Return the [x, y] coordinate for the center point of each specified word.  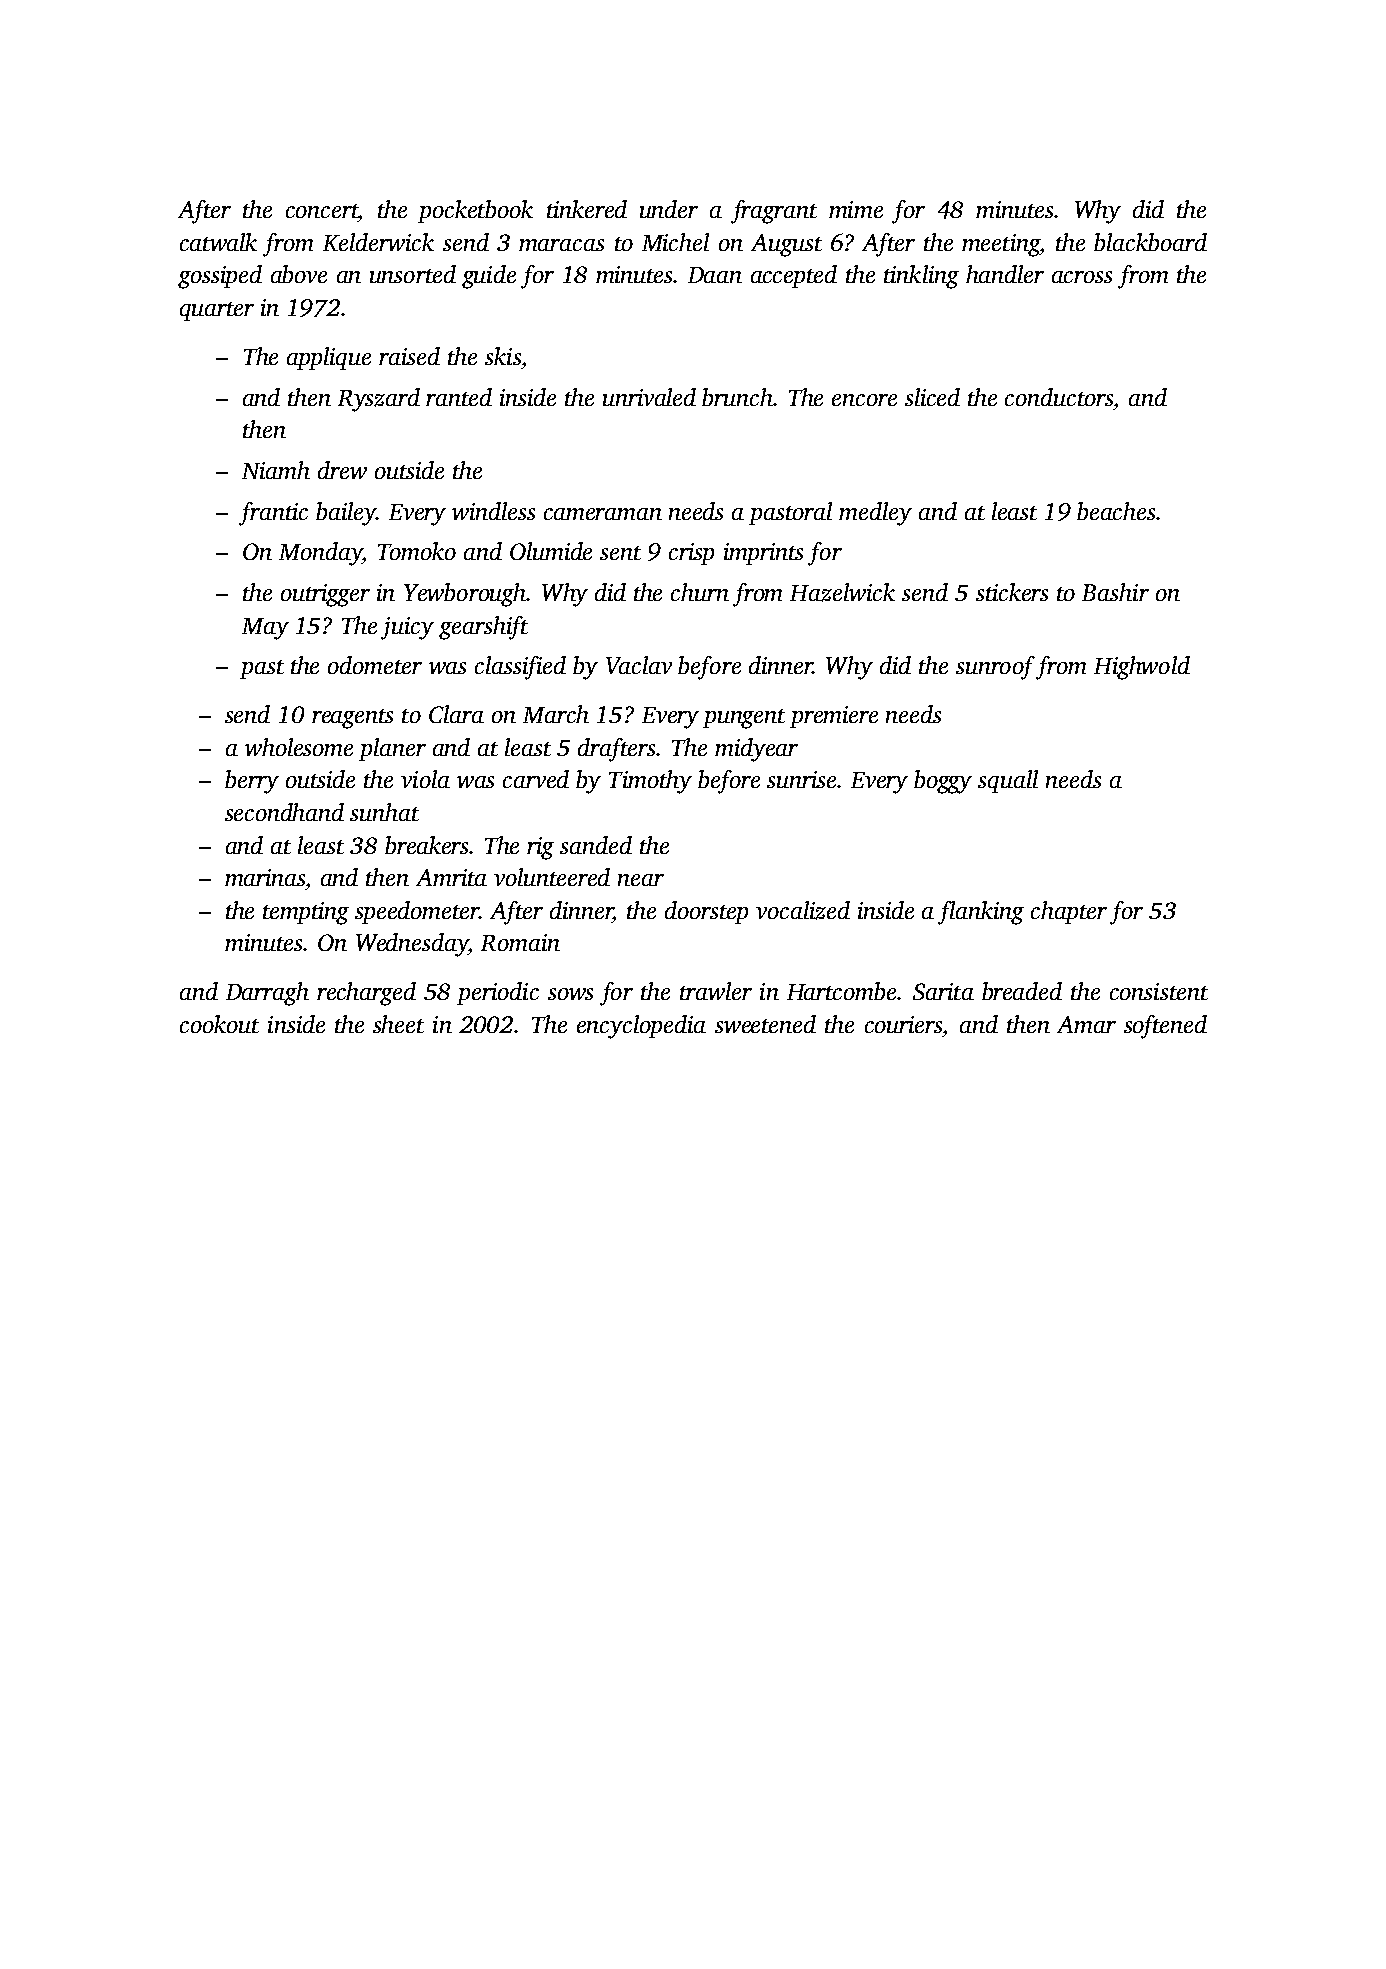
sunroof [995, 668]
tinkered [587, 209]
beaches [1116, 511]
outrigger [325, 595]
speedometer [417, 912]
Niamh [276, 470]
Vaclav [639, 665]
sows [570, 994]
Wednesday [412, 945]
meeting [1001, 245]
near [641, 880]
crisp [691, 554]
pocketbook [475, 211]
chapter [1069, 912]
